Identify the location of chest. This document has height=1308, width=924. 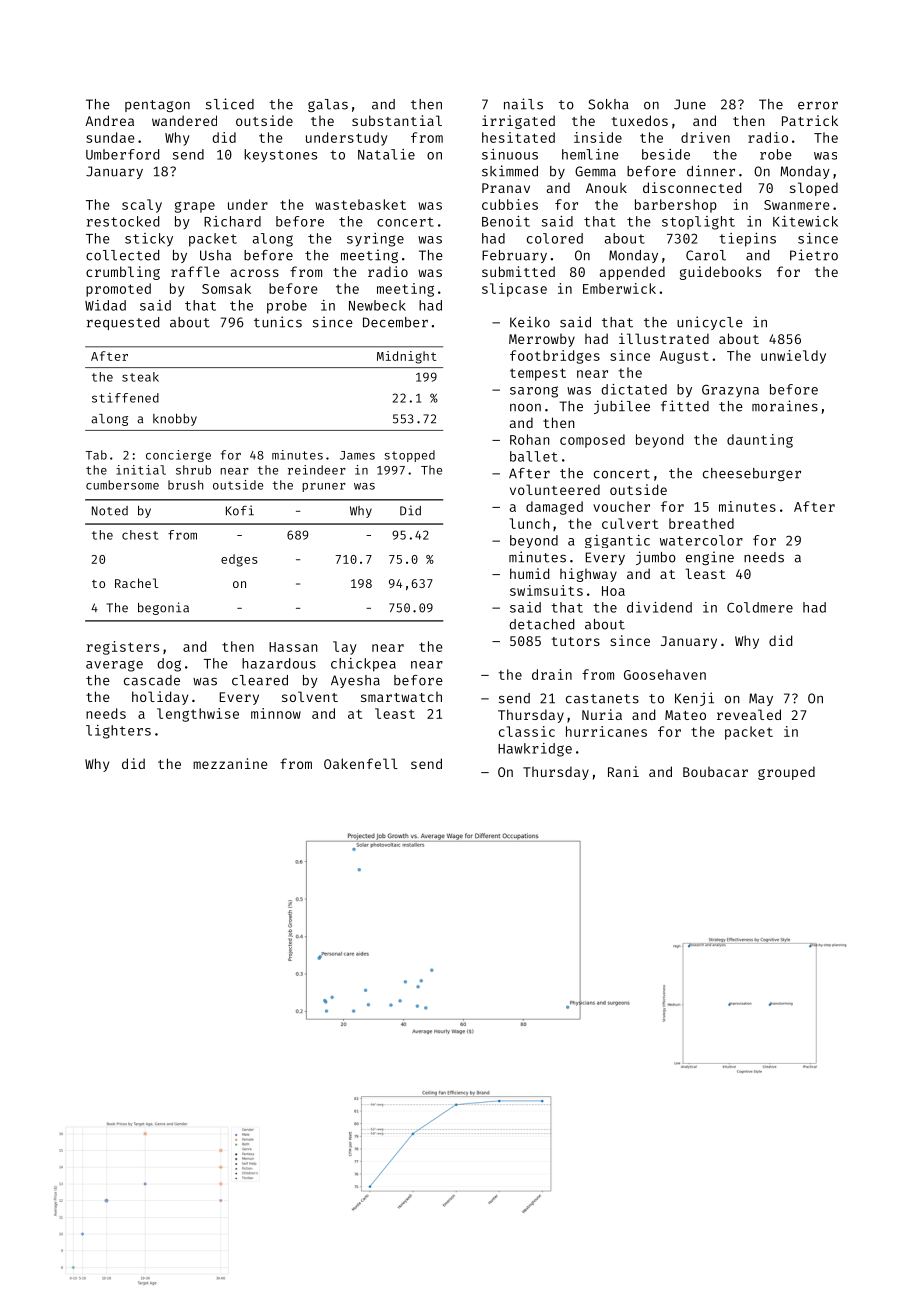
(140, 535).
